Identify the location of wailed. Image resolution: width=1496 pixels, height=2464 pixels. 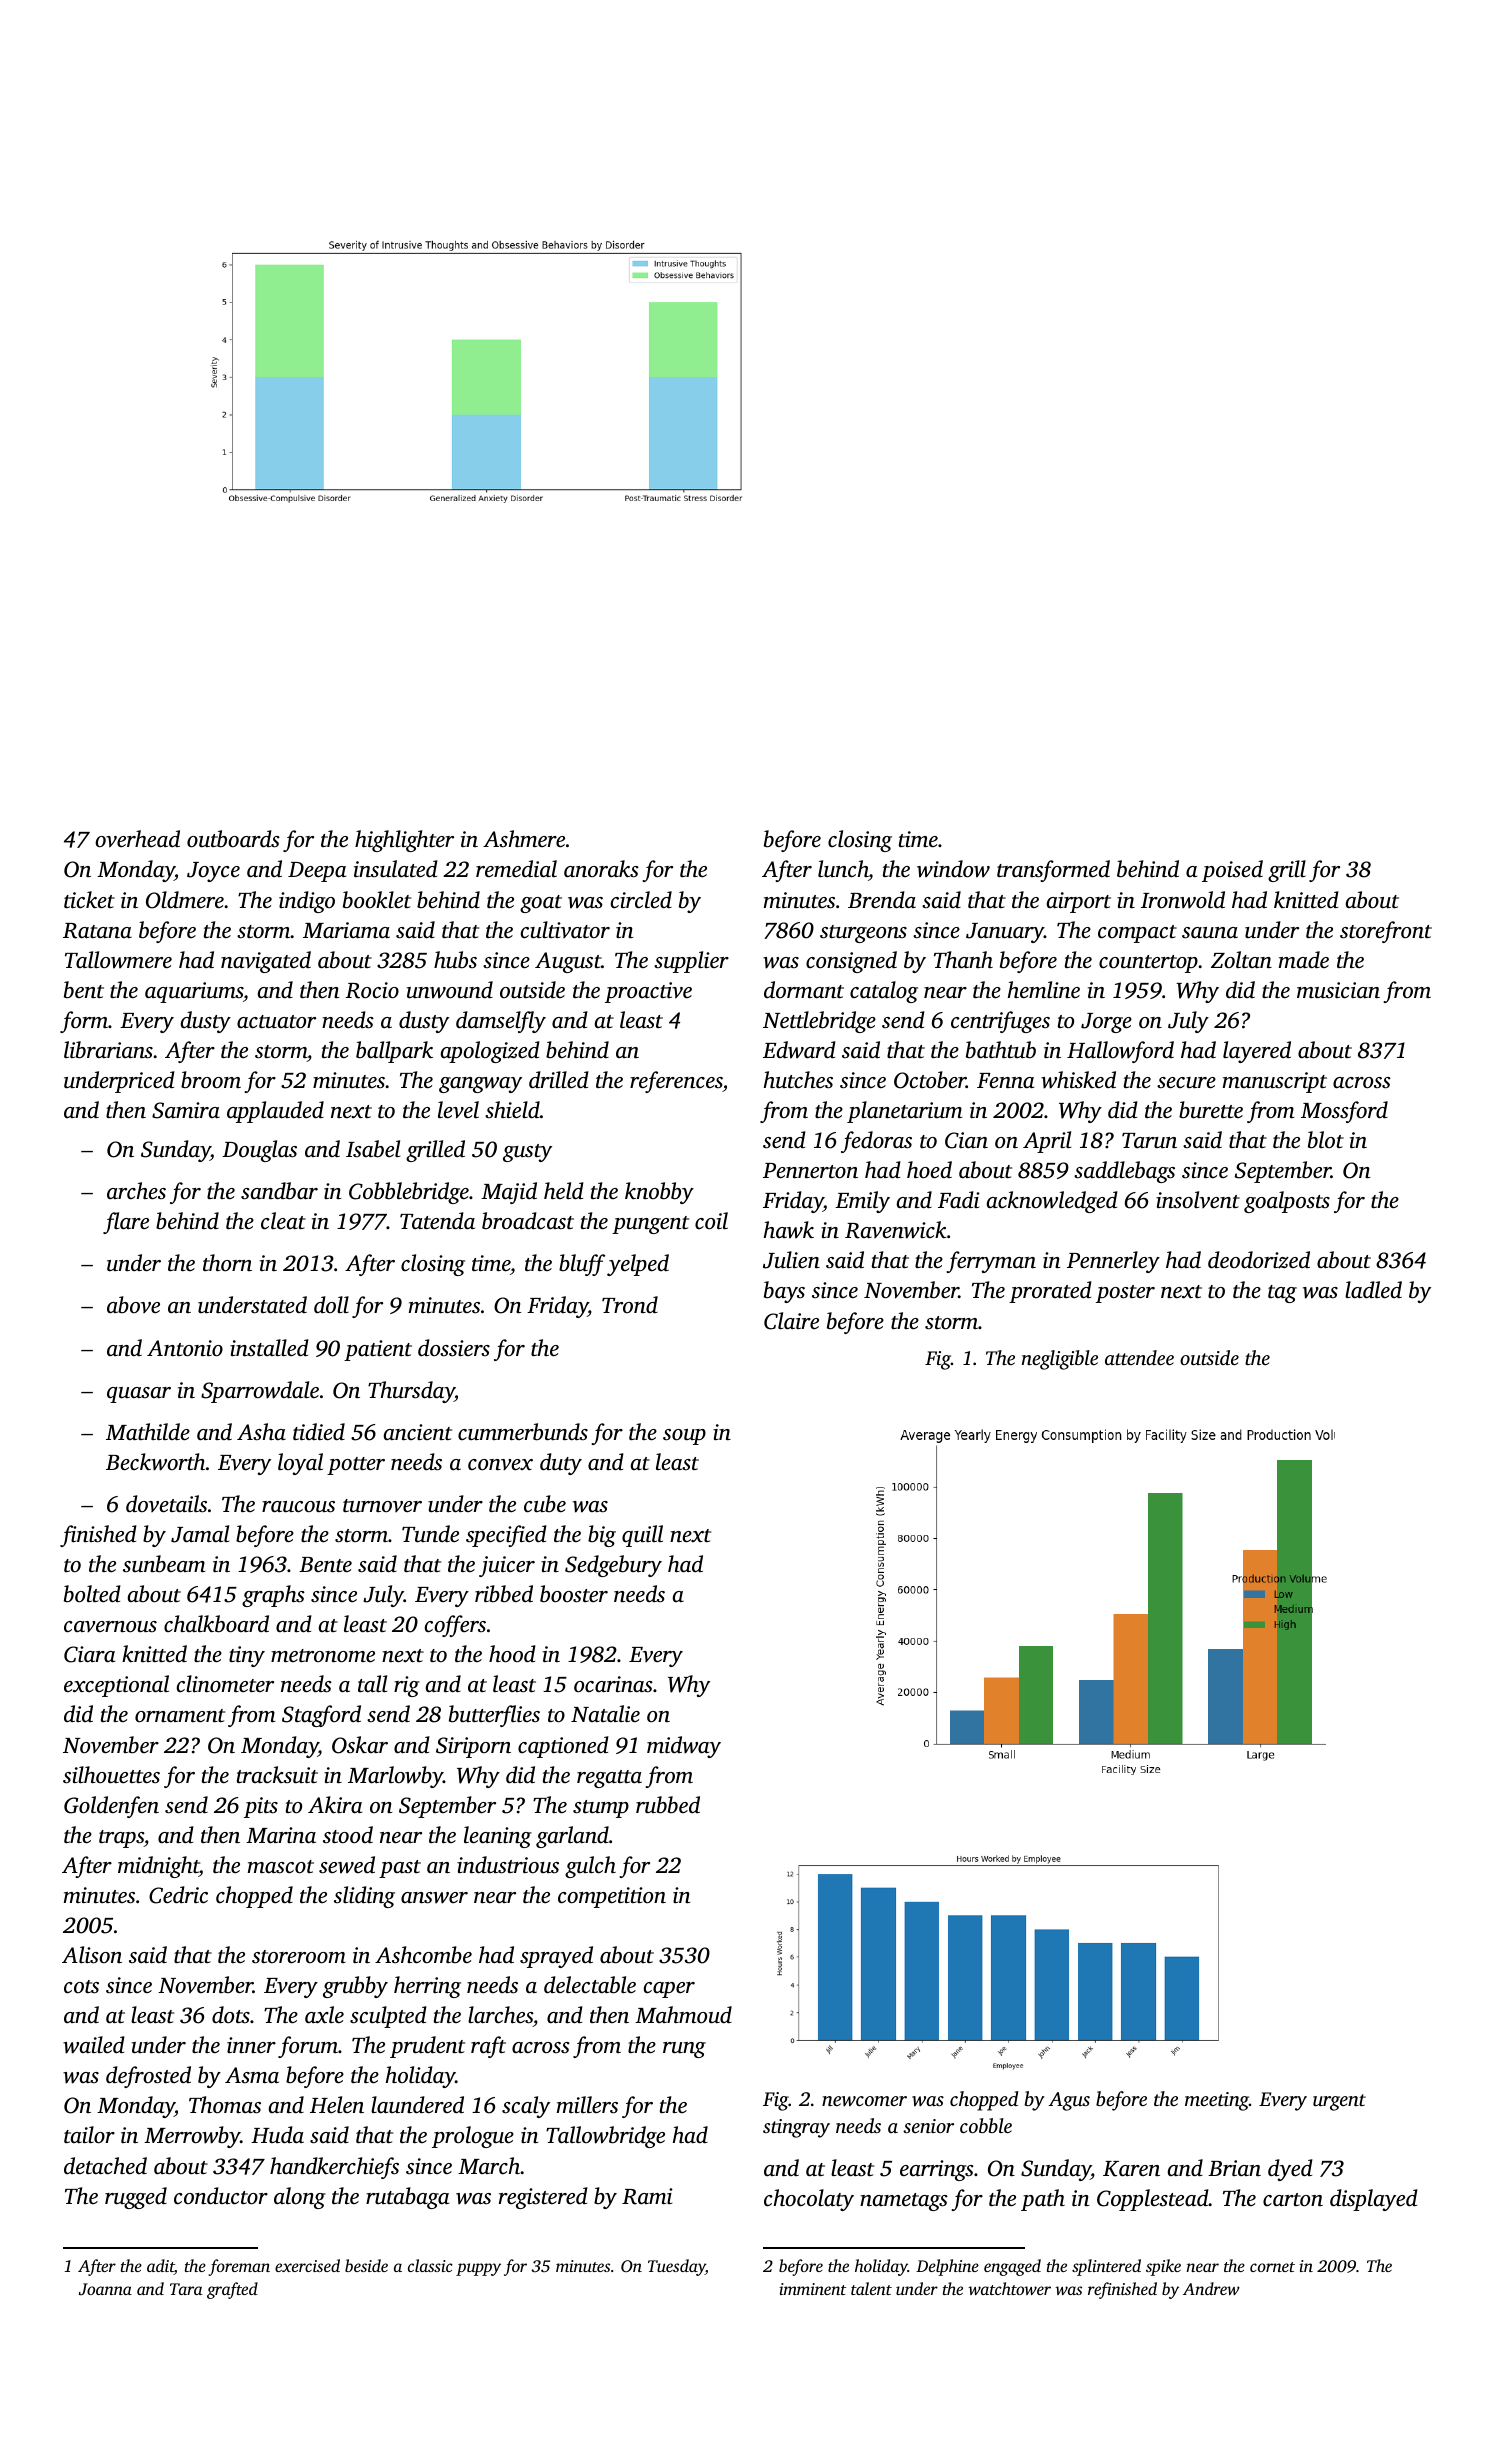
(94, 2045).
